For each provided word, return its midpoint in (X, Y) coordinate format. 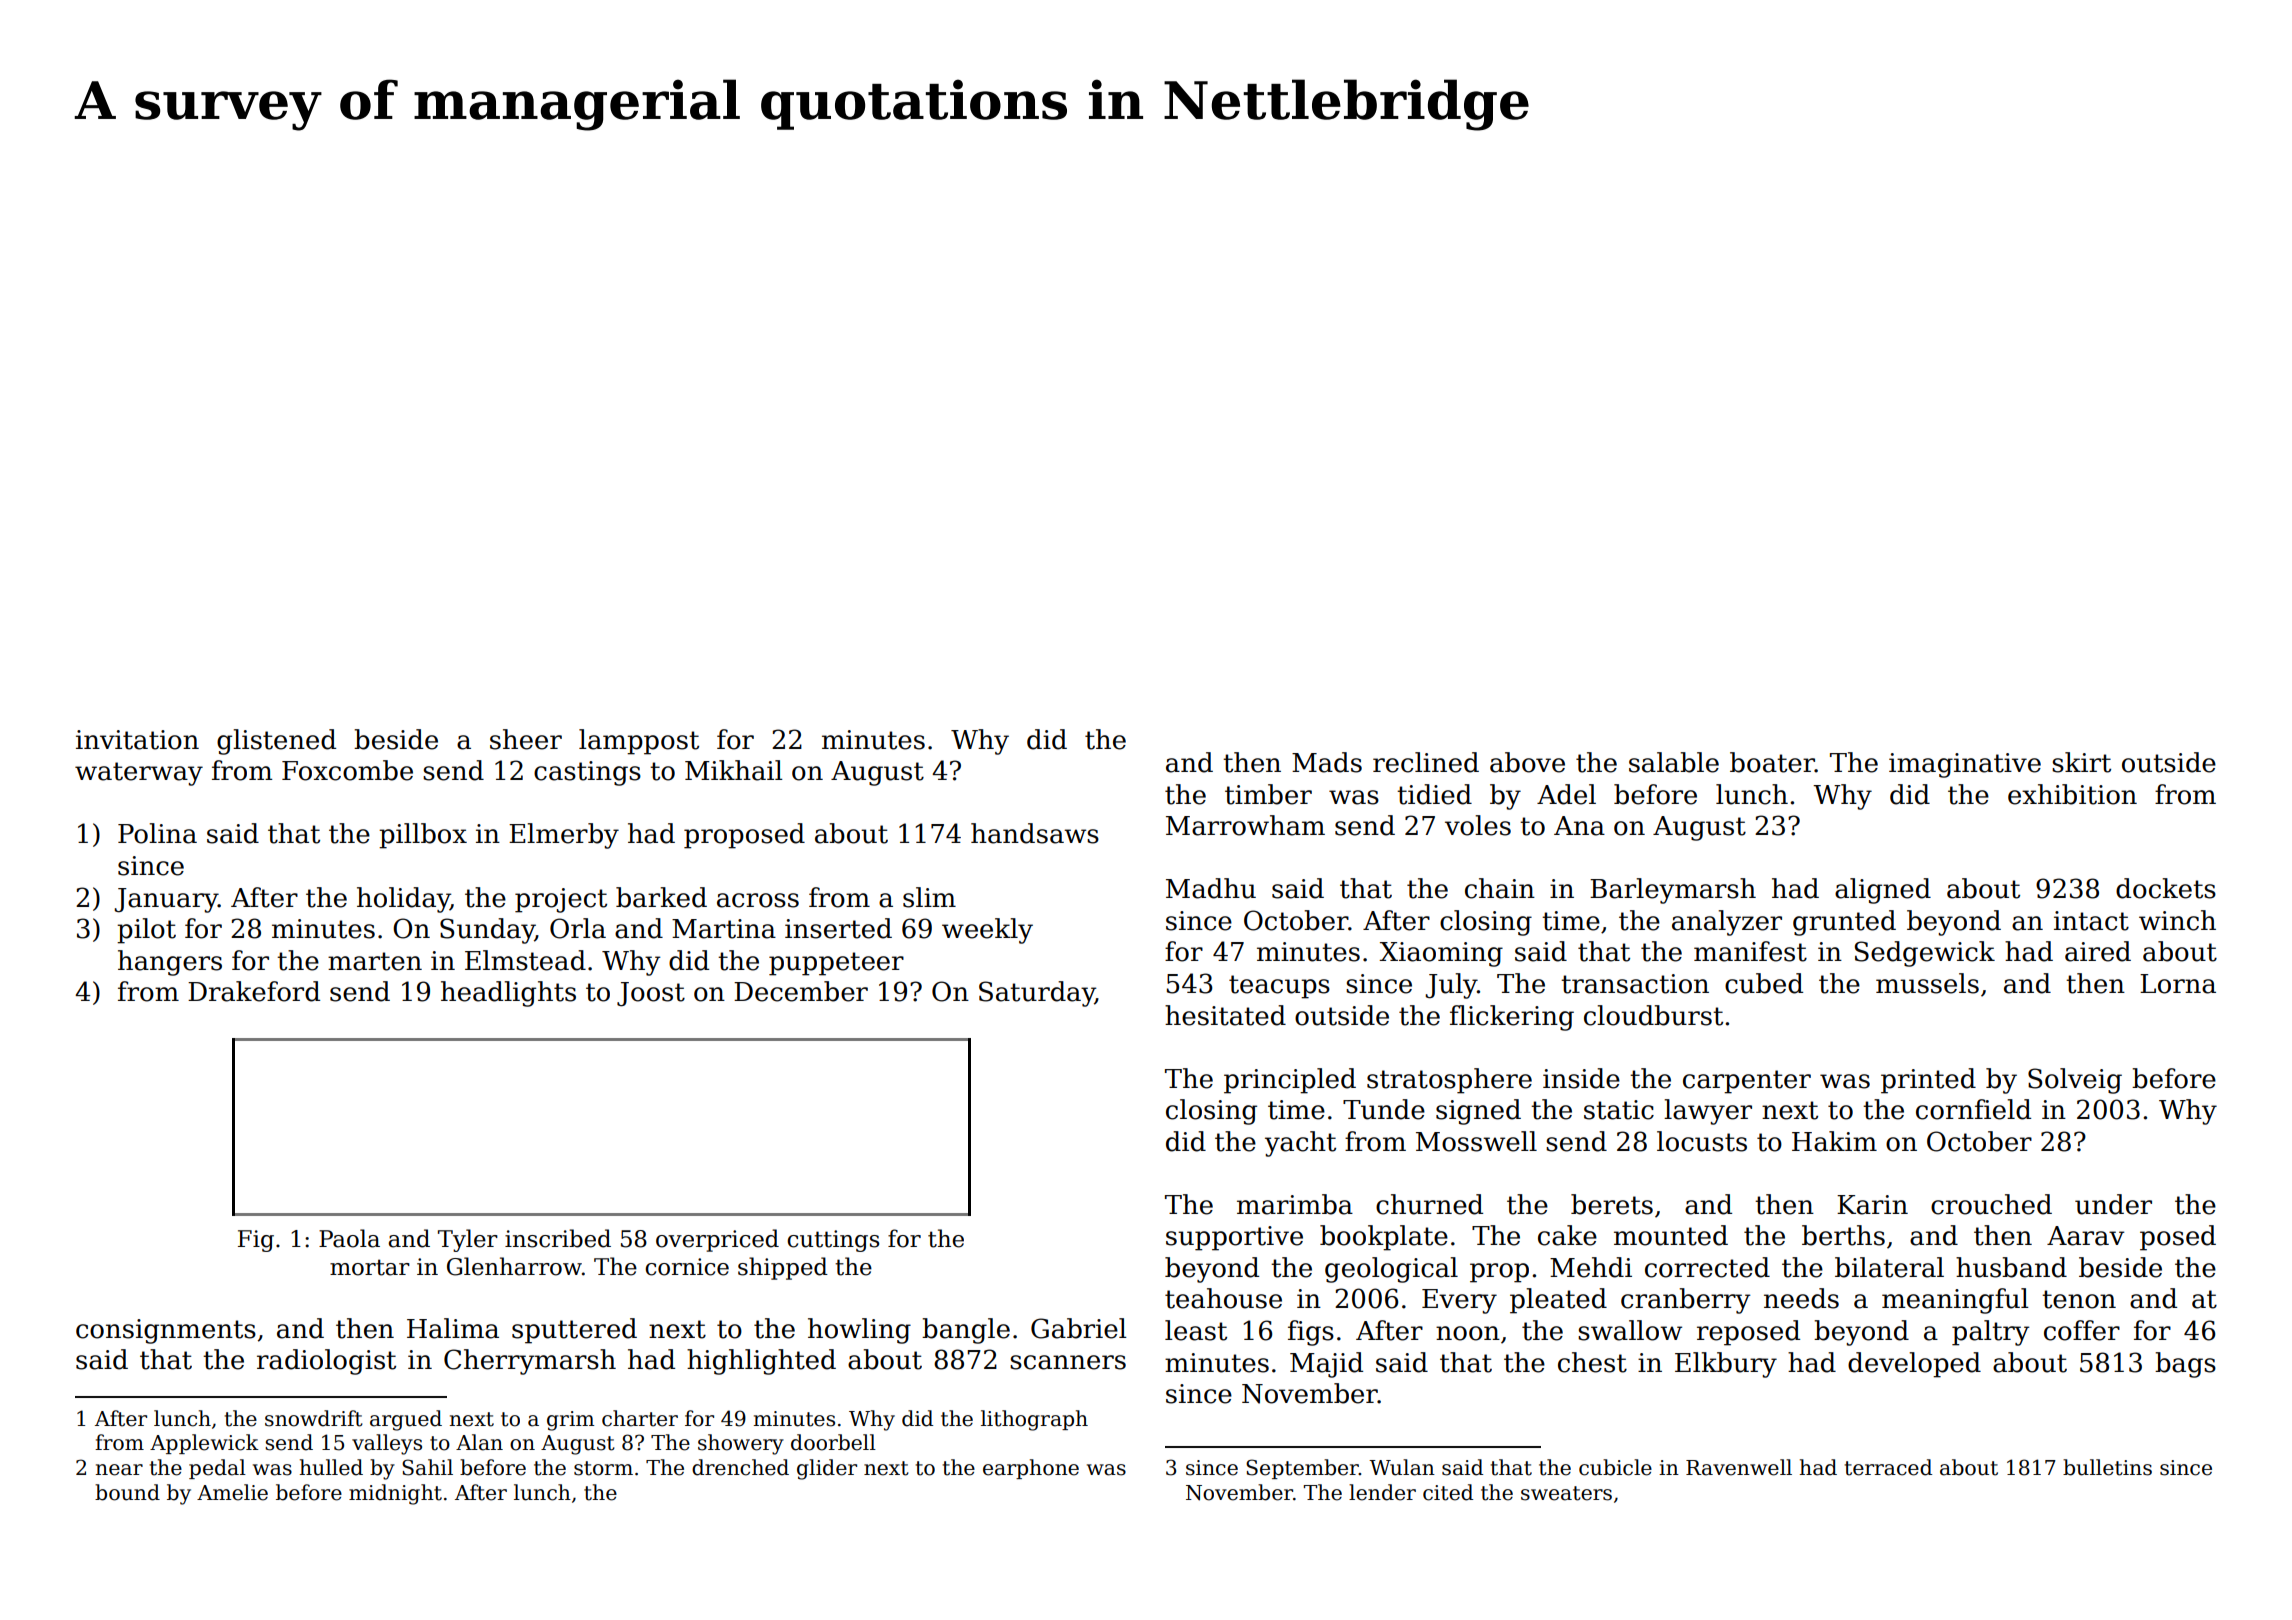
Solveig (2075, 1081)
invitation (137, 740)
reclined (1426, 762)
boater (1772, 762)
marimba (1295, 1204)
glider (827, 1469)
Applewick (204, 1444)
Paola (349, 1238)
